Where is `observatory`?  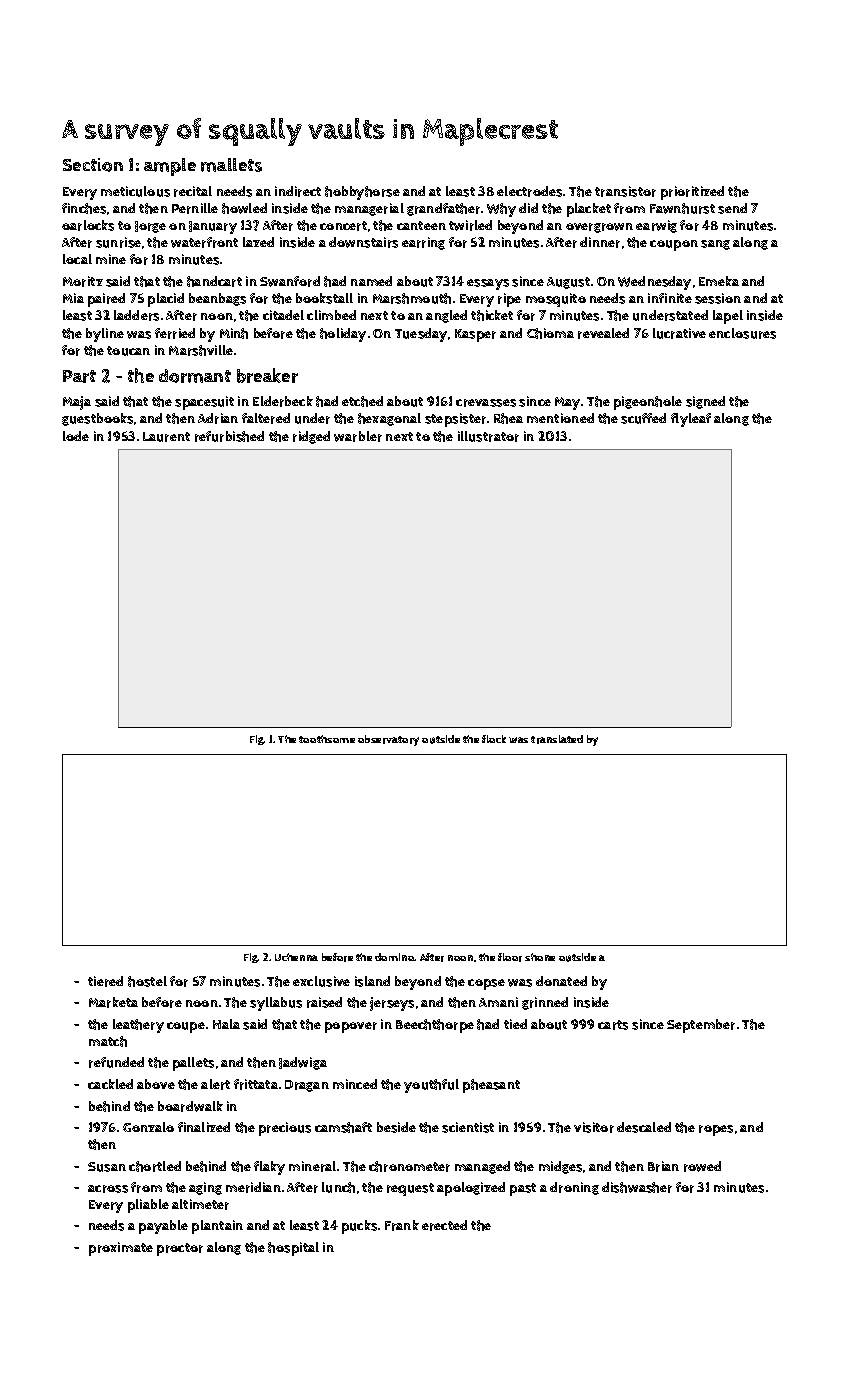
observatory is located at coordinates (388, 740).
